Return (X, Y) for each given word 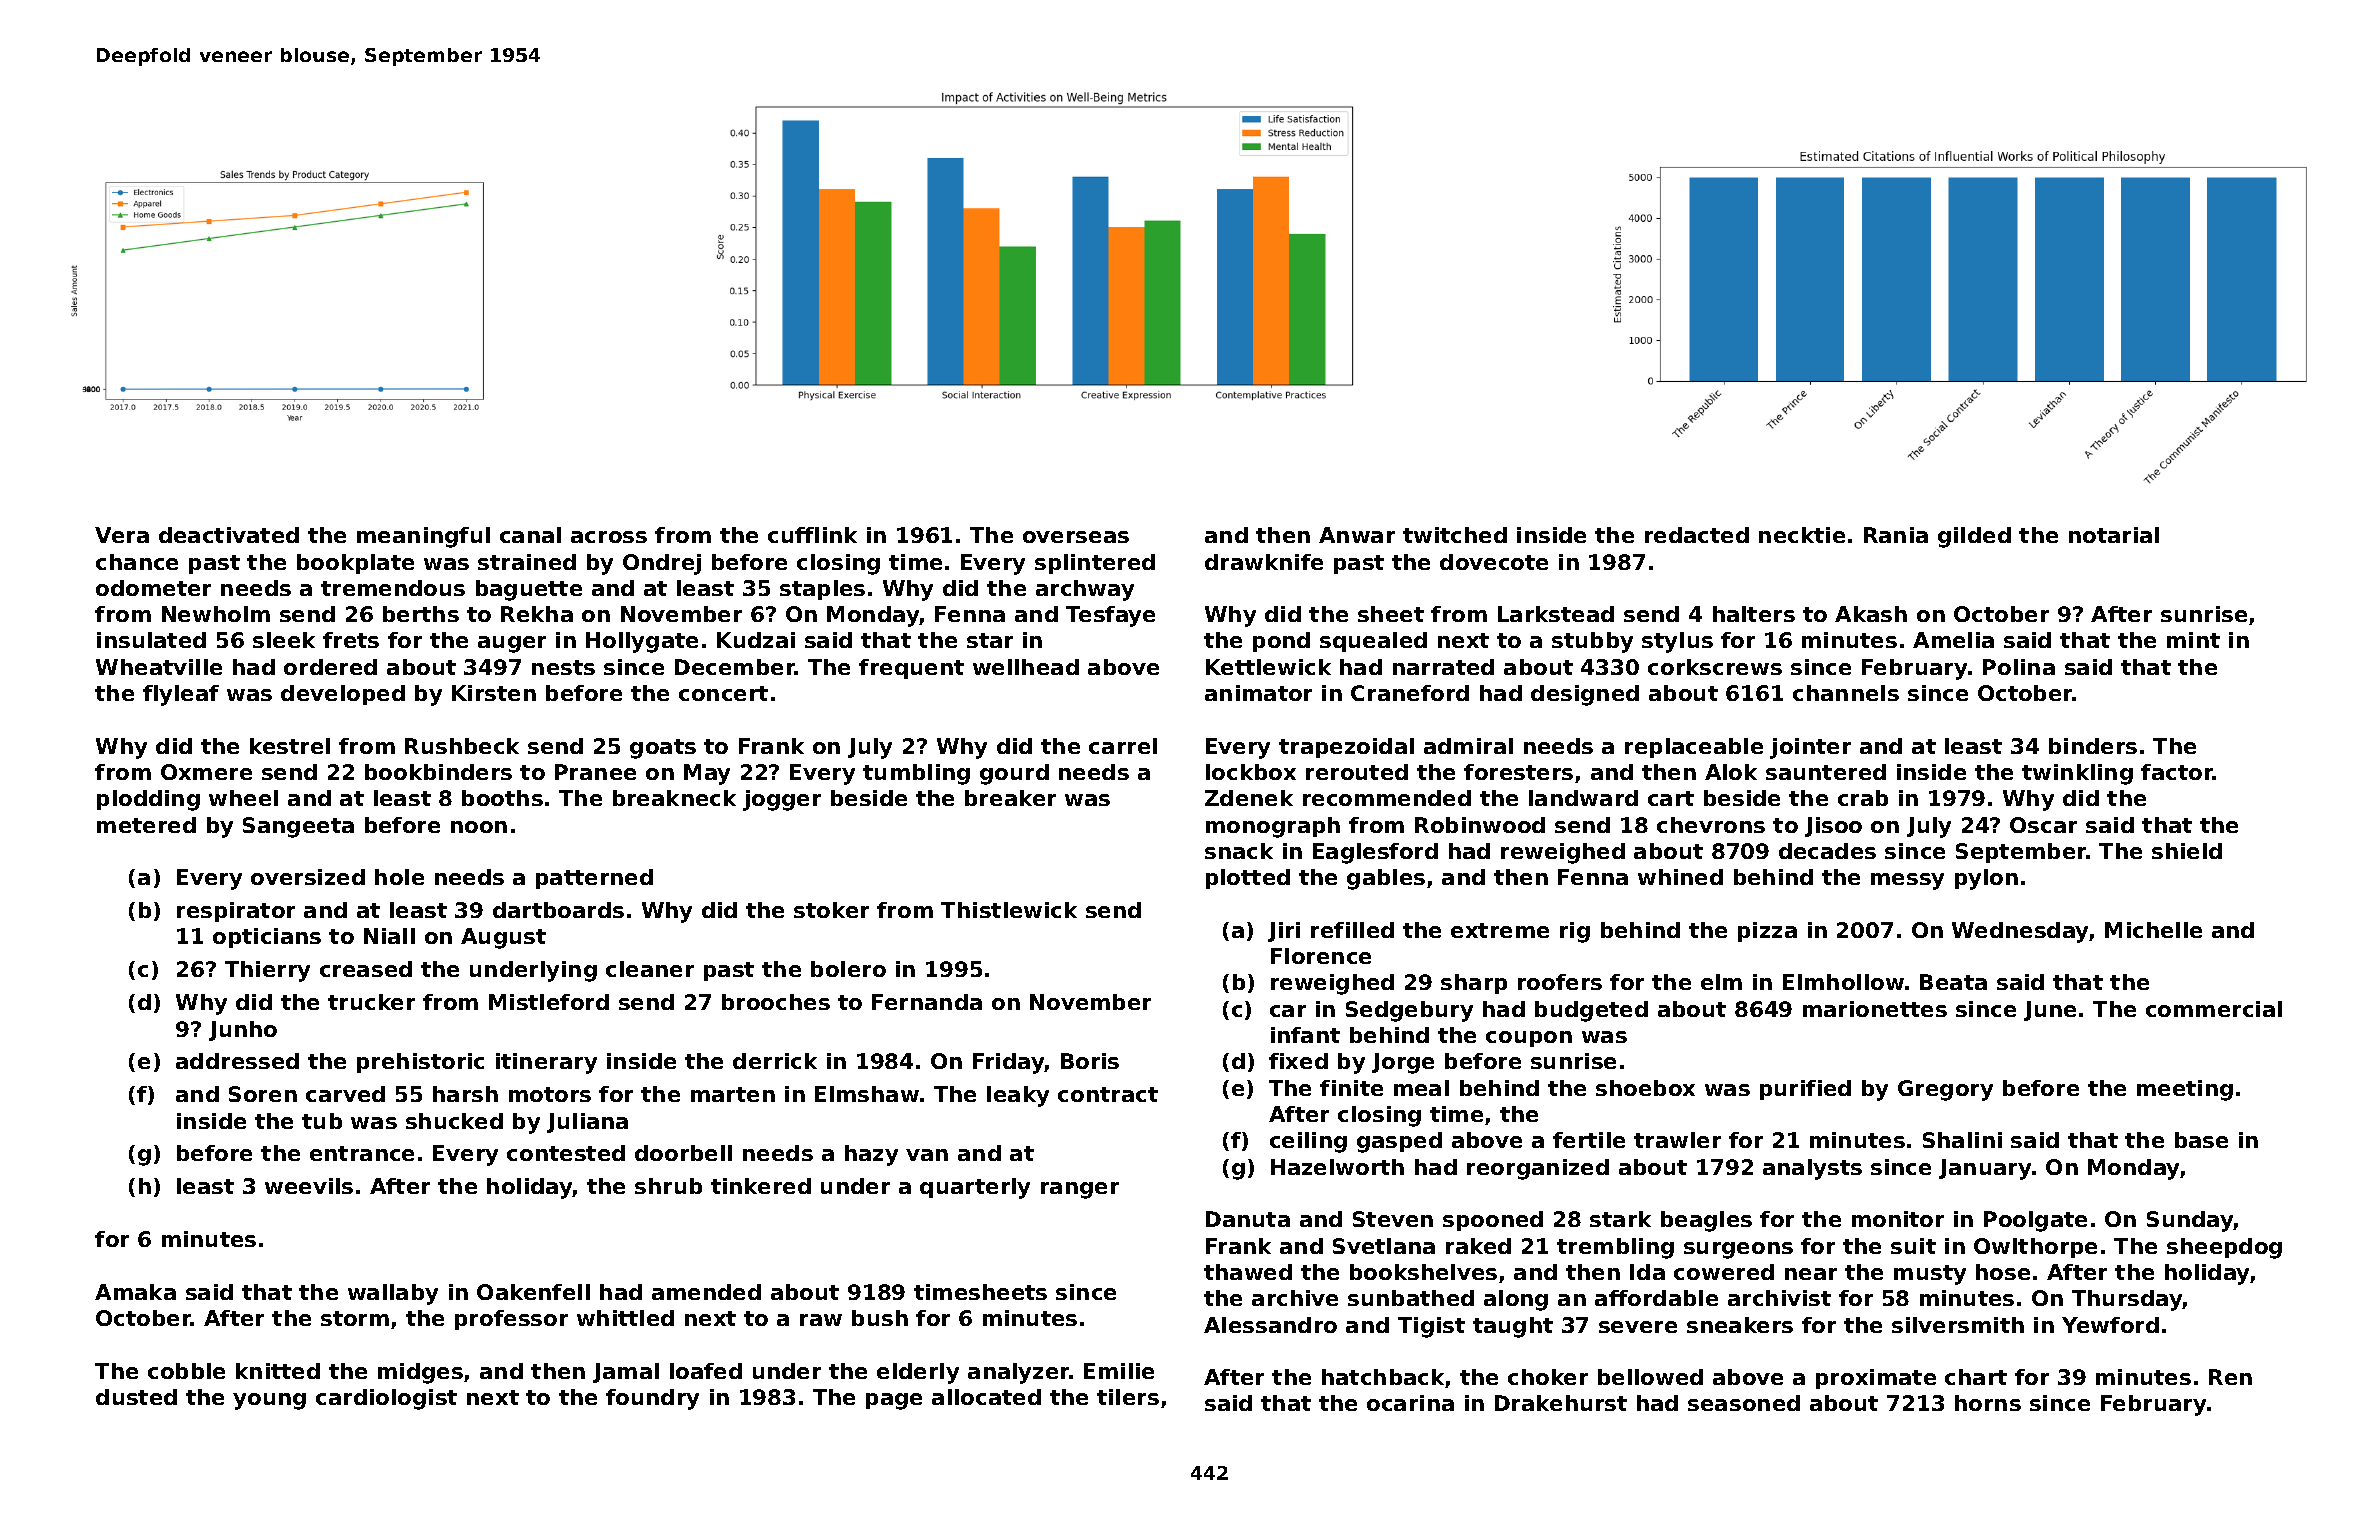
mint (2193, 640)
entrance (362, 1153)
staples (822, 590)
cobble (186, 1371)
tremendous (393, 588)
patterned (594, 879)
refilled (1352, 930)
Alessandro (1270, 1325)
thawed (1248, 1272)
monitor (1898, 1219)
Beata (1953, 982)
